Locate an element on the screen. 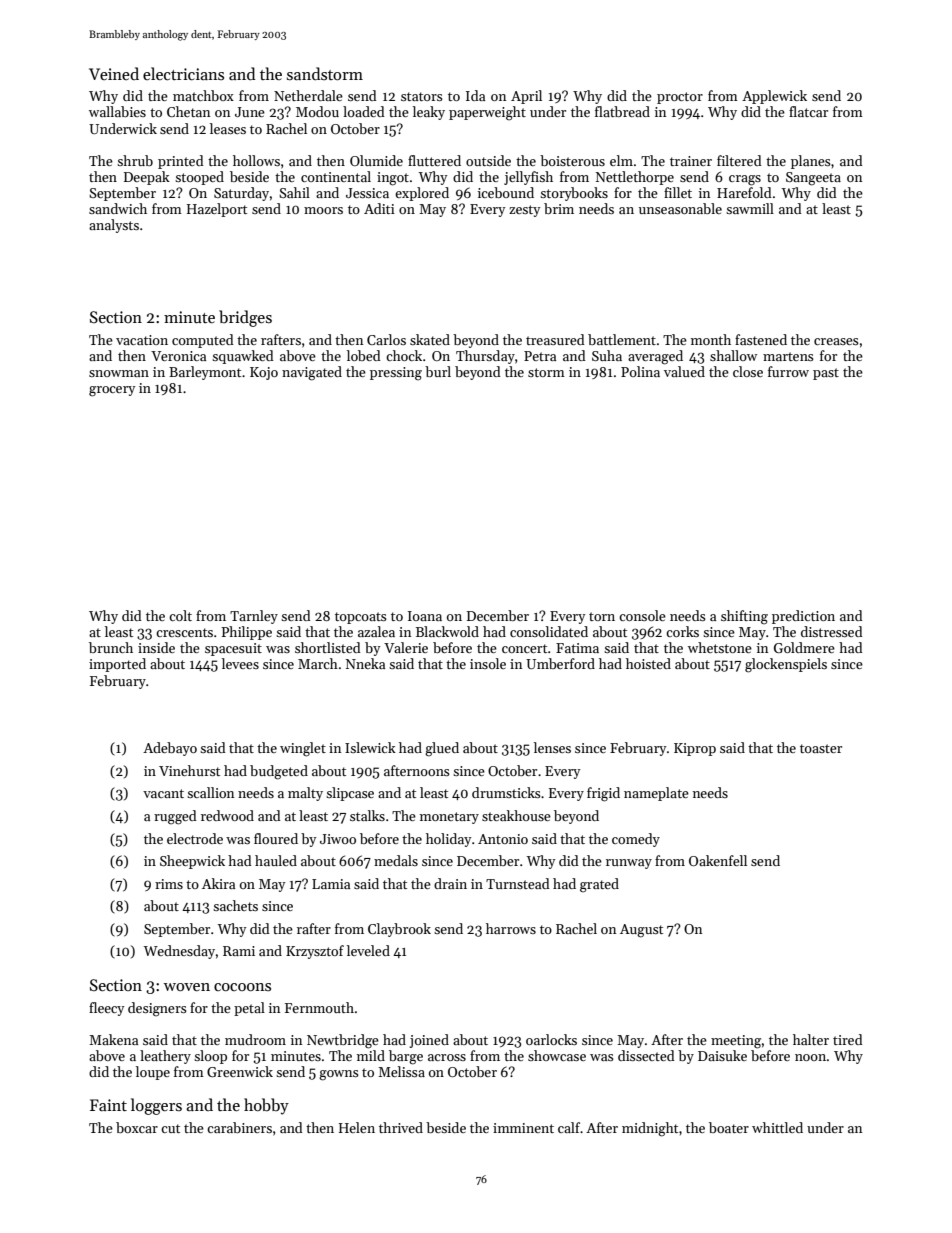 The height and width of the screenshot is (1233, 952). across is located at coordinates (447, 1057).
